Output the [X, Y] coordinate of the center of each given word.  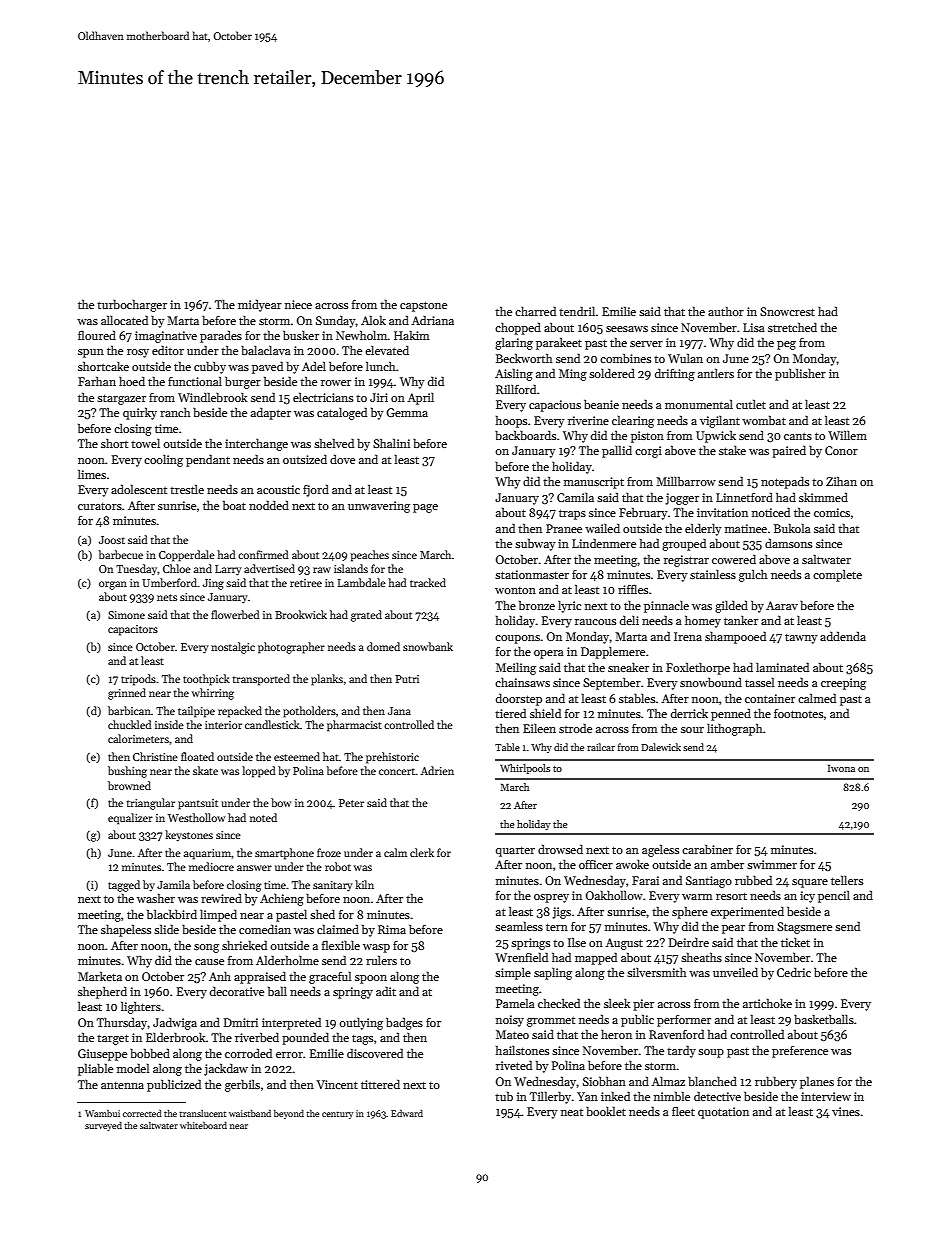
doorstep [519, 700]
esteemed [297, 756]
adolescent [139, 489]
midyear [260, 305]
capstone [423, 306]
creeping [843, 684]
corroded [248, 1053]
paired [789, 452]
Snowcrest [787, 311]
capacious [555, 406]
